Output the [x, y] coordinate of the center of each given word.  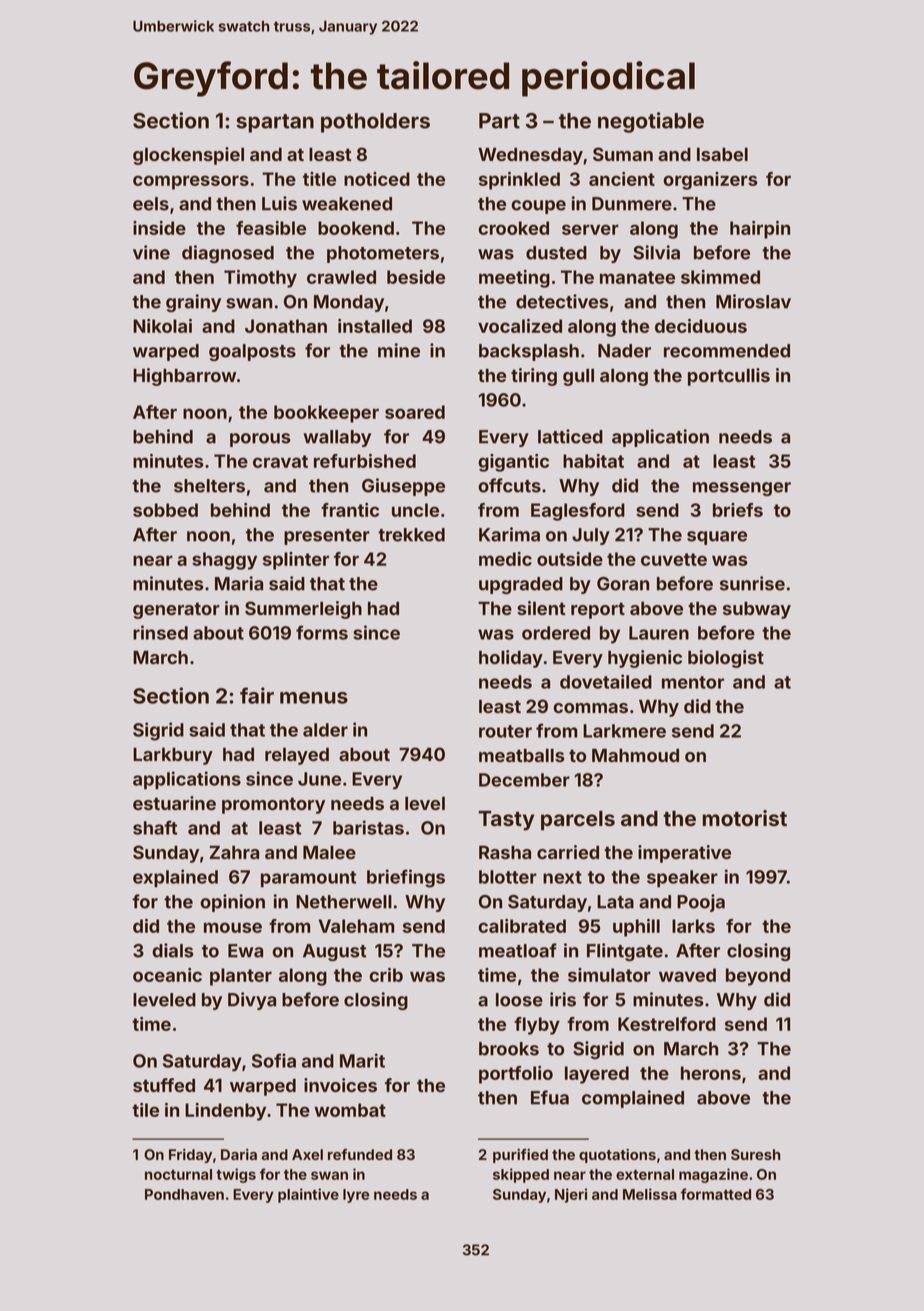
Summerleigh [303, 610]
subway [757, 610]
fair [257, 695]
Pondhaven [184, 1194]
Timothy [260, 279]
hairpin [760, 230]
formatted [716, 1194]
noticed [377, 179]
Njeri [571, 1195]
